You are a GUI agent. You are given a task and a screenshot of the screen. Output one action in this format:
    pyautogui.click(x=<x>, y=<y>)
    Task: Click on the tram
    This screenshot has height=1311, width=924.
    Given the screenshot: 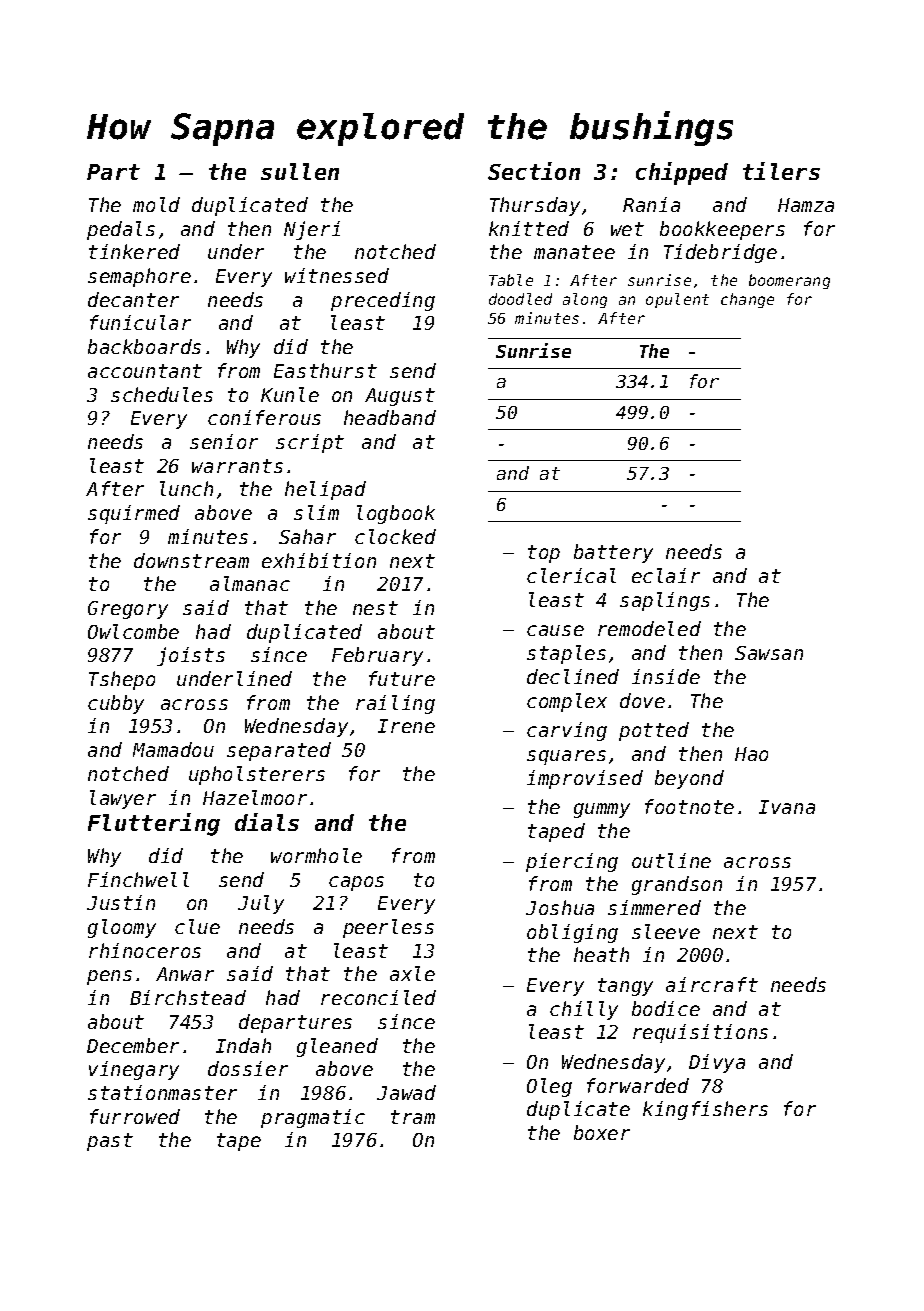 What is the action you would take?
    pyautogui.click(x=413, y=1117)
